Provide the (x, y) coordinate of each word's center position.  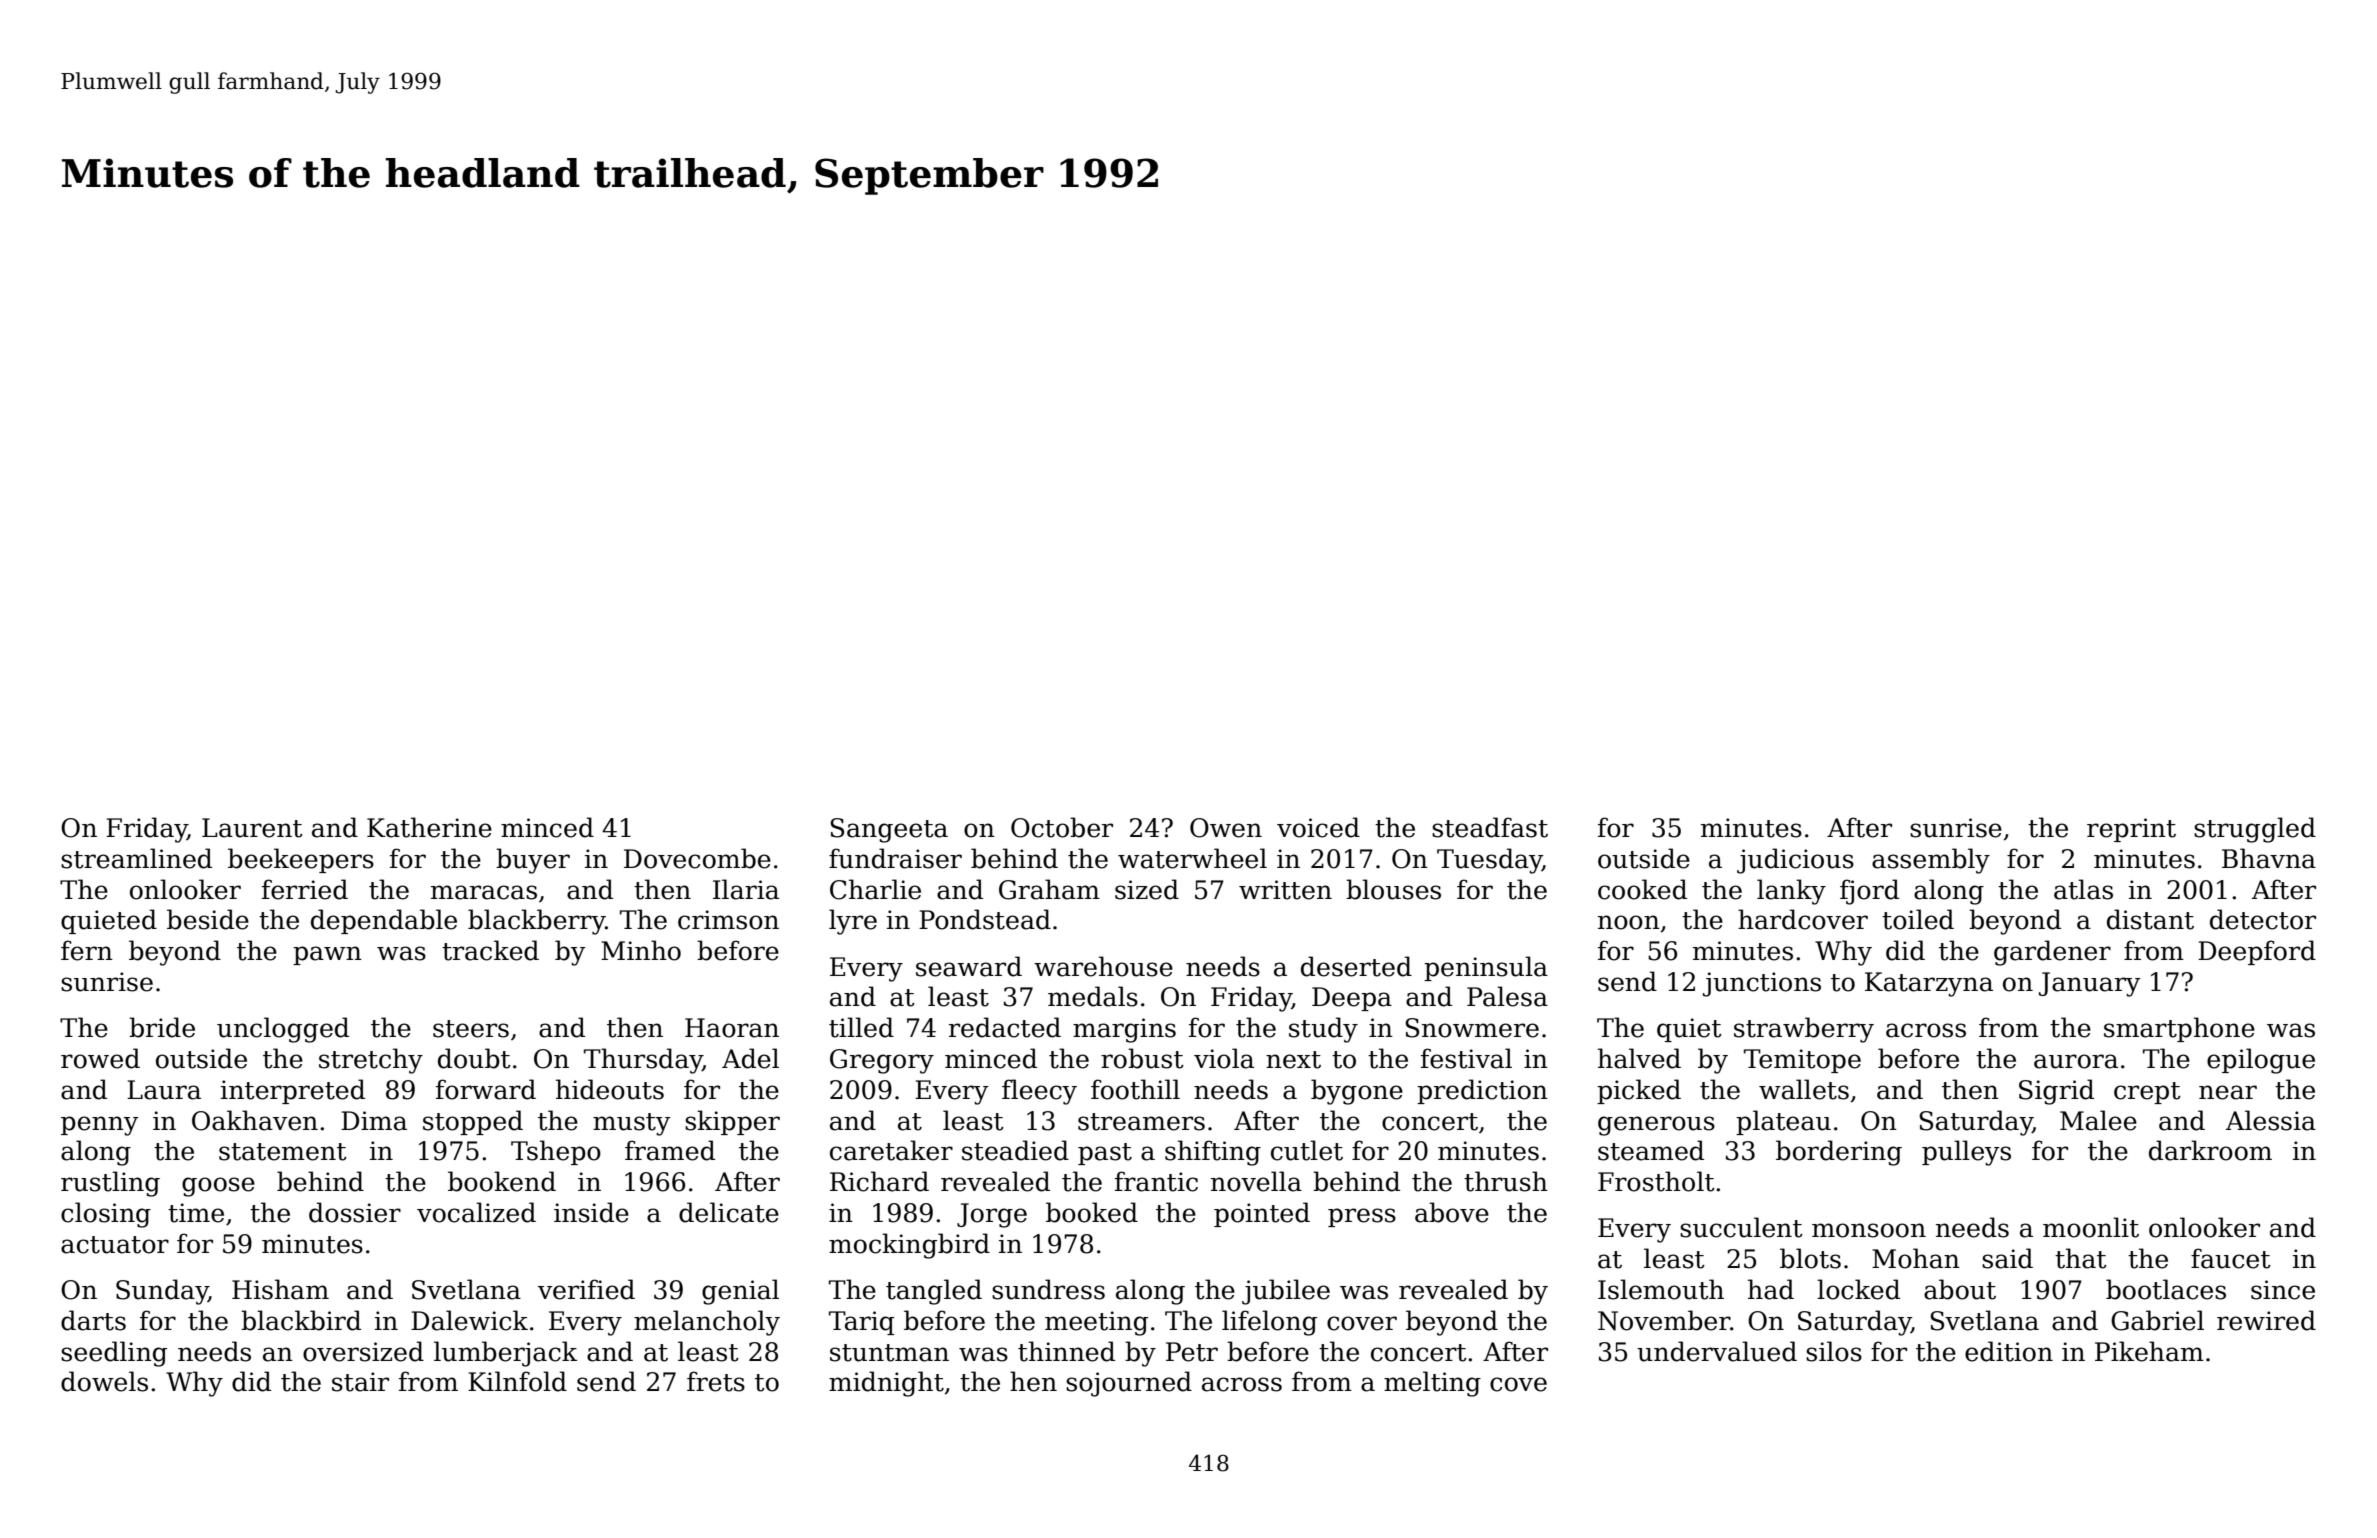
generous (1656, 1126)
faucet (2231, 1258)
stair (360, 1382)
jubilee (1286, 1292)
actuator (115, 1245)
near (2228, 1092)
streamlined (136, 858)
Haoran (732, 1028)
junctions (1762, 984)
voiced (1318, 827)
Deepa (1352, 999)
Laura (164, 1090)
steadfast (1490, 827)
